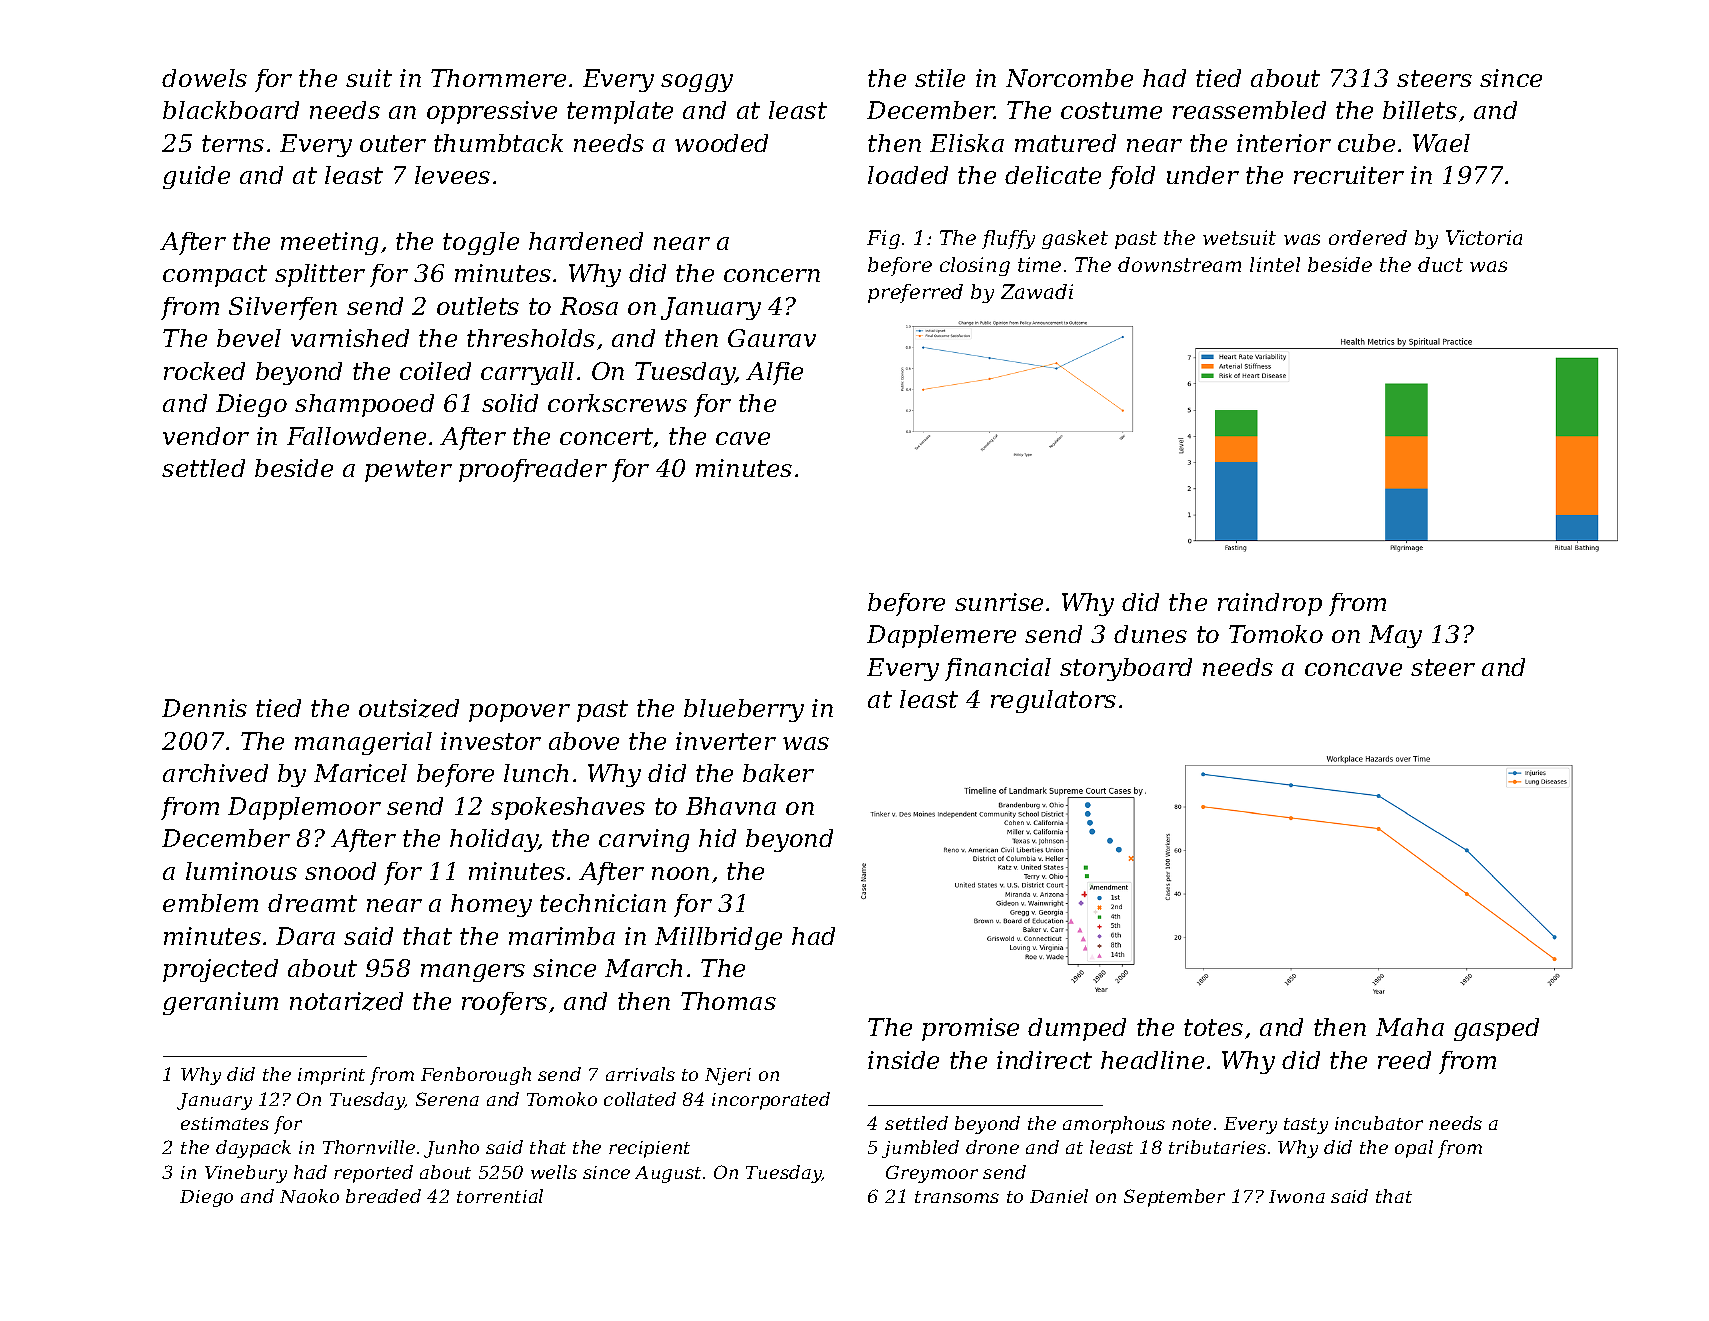 This screenshot has height=1321, width=1709. What do you see at coordinates (697, 83) in the screenshot?
I see `soggy` at bounding box center [697, 83].
